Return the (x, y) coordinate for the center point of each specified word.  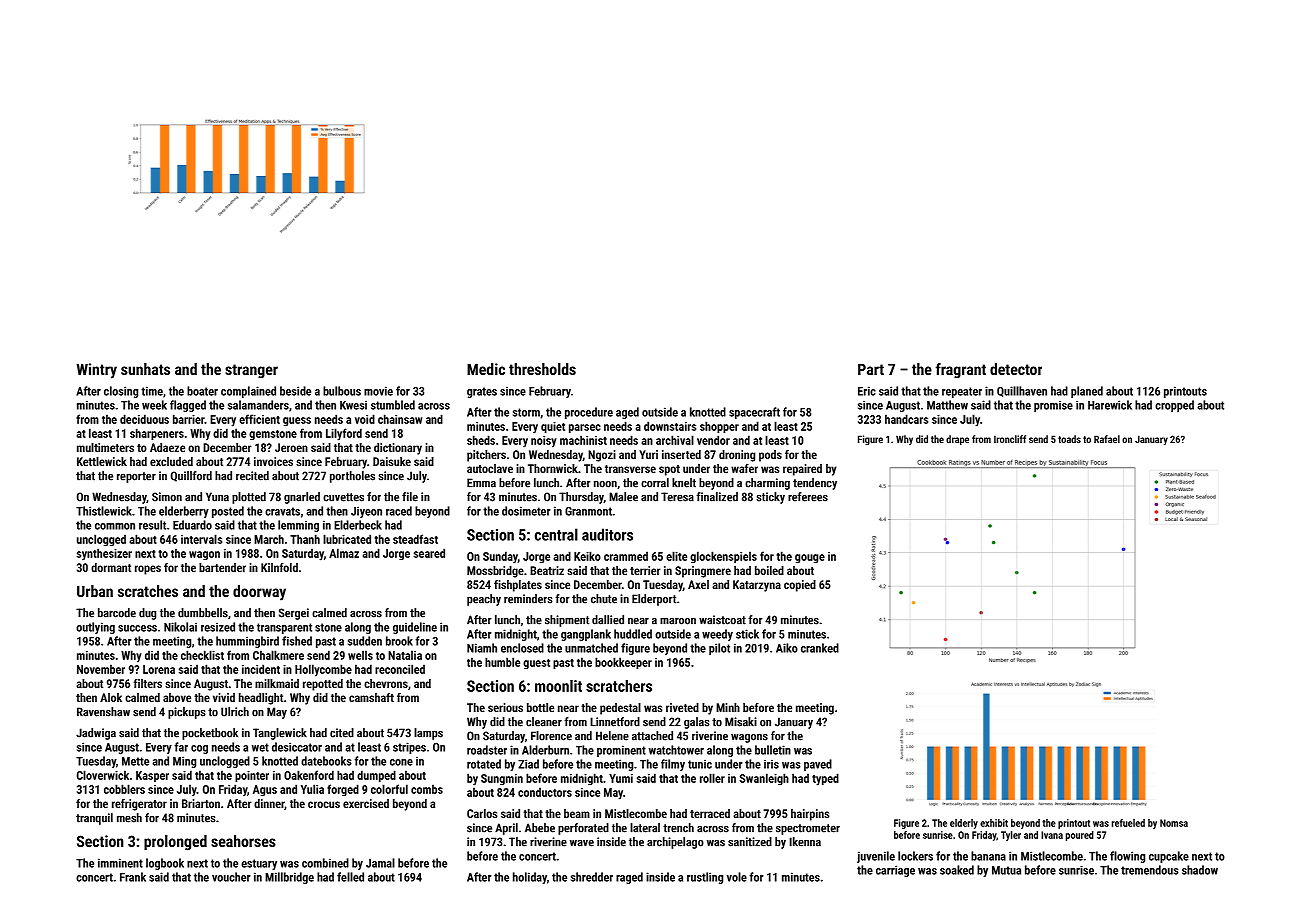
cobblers (124, 789)
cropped (1174, 406)
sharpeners (157, 434)
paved (818, 765)
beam (577, 813)
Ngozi (602, 456)
